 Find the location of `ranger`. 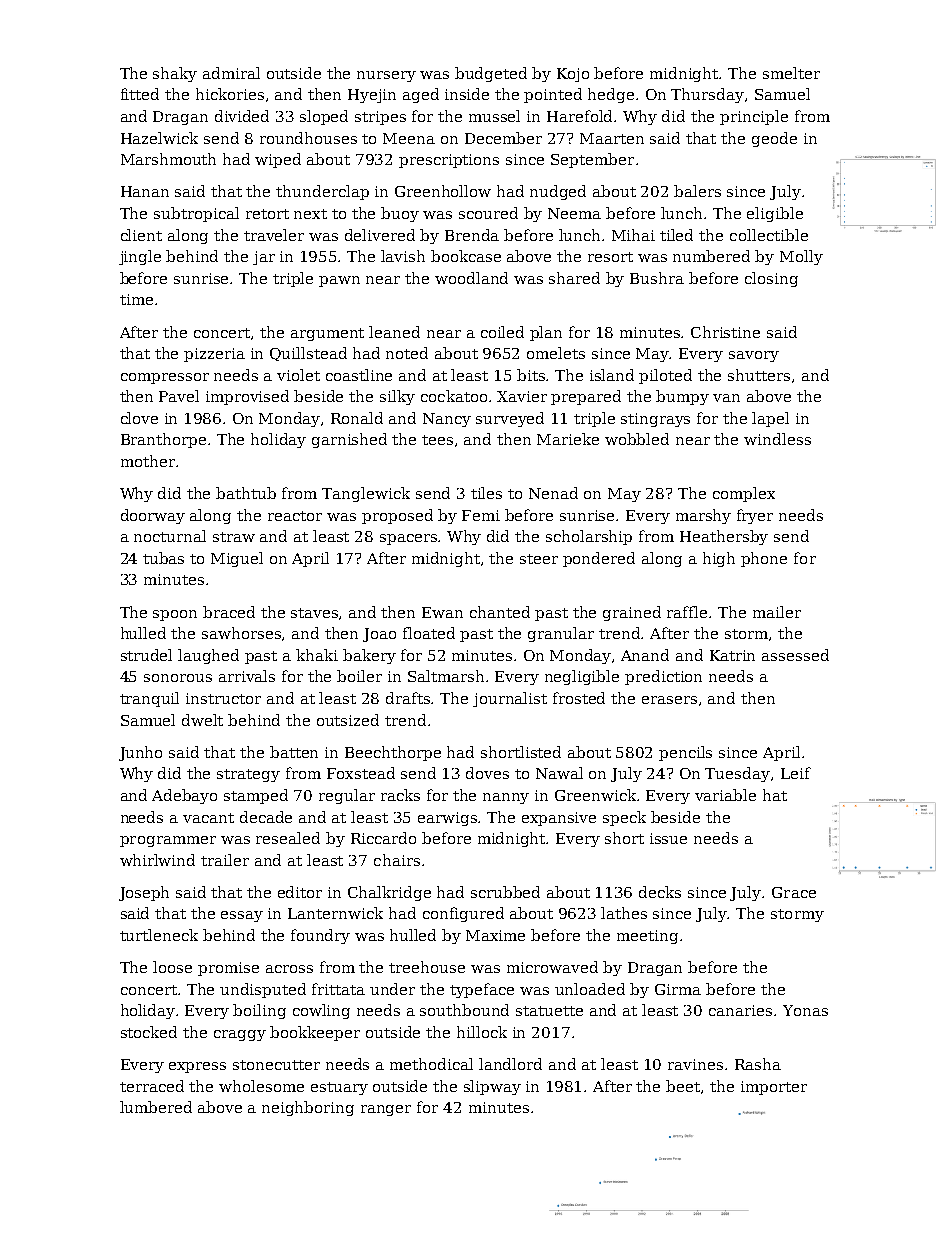

ranger is located at coordinates (386, 1110).
